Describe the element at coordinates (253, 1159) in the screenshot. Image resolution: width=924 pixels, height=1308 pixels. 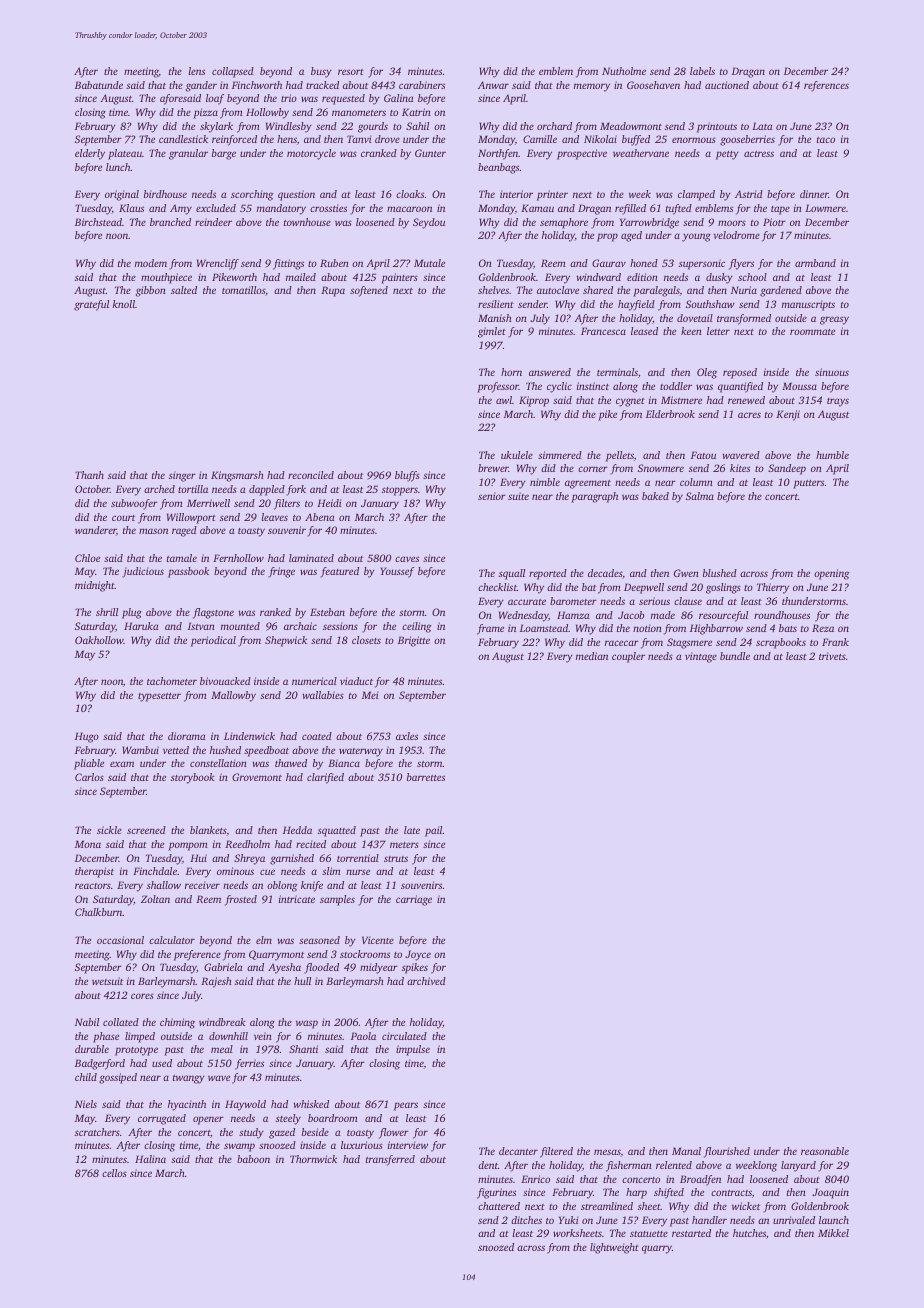
I see `baboon` at that location.
